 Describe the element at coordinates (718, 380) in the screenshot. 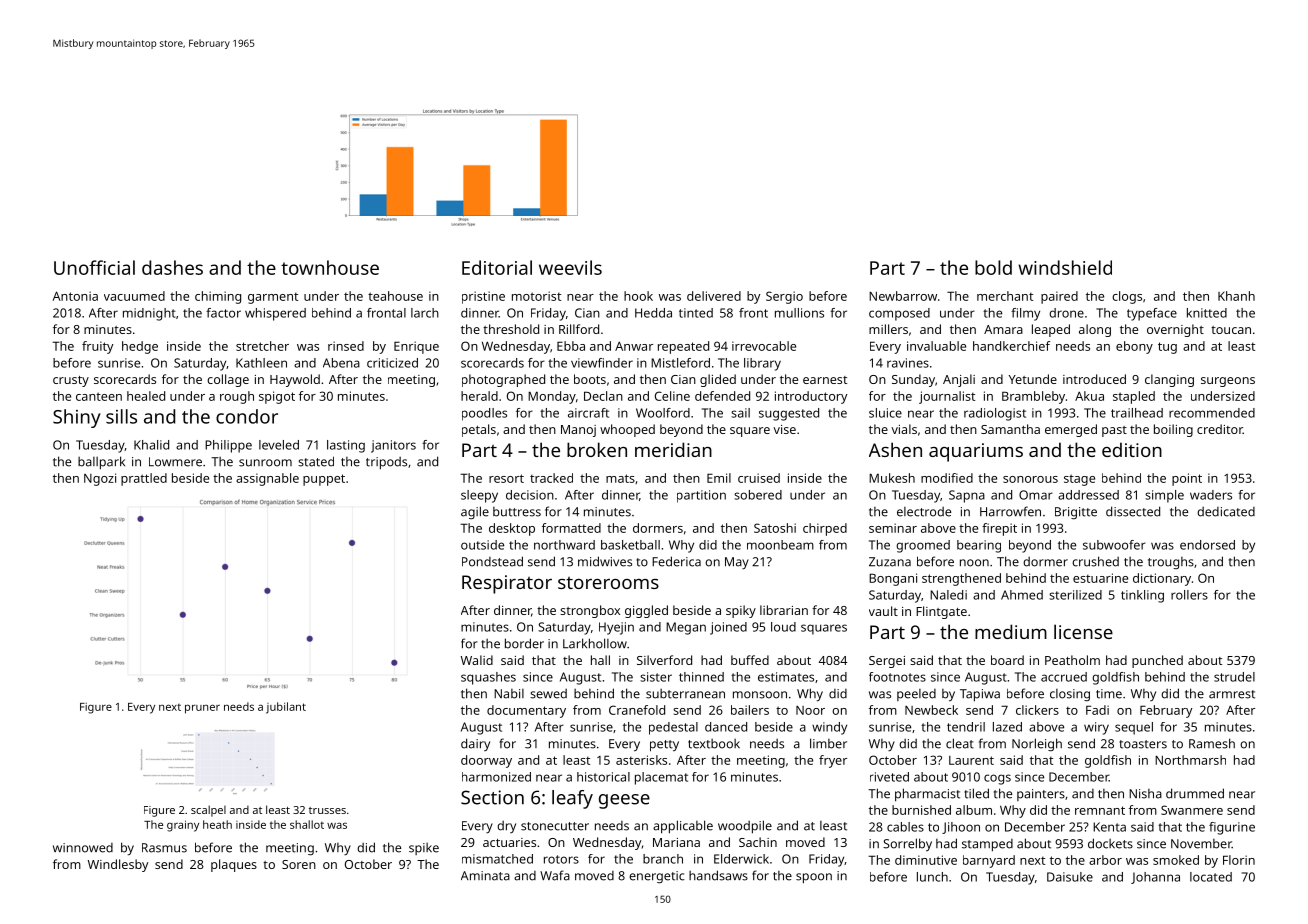

I see `glided` at that location.
